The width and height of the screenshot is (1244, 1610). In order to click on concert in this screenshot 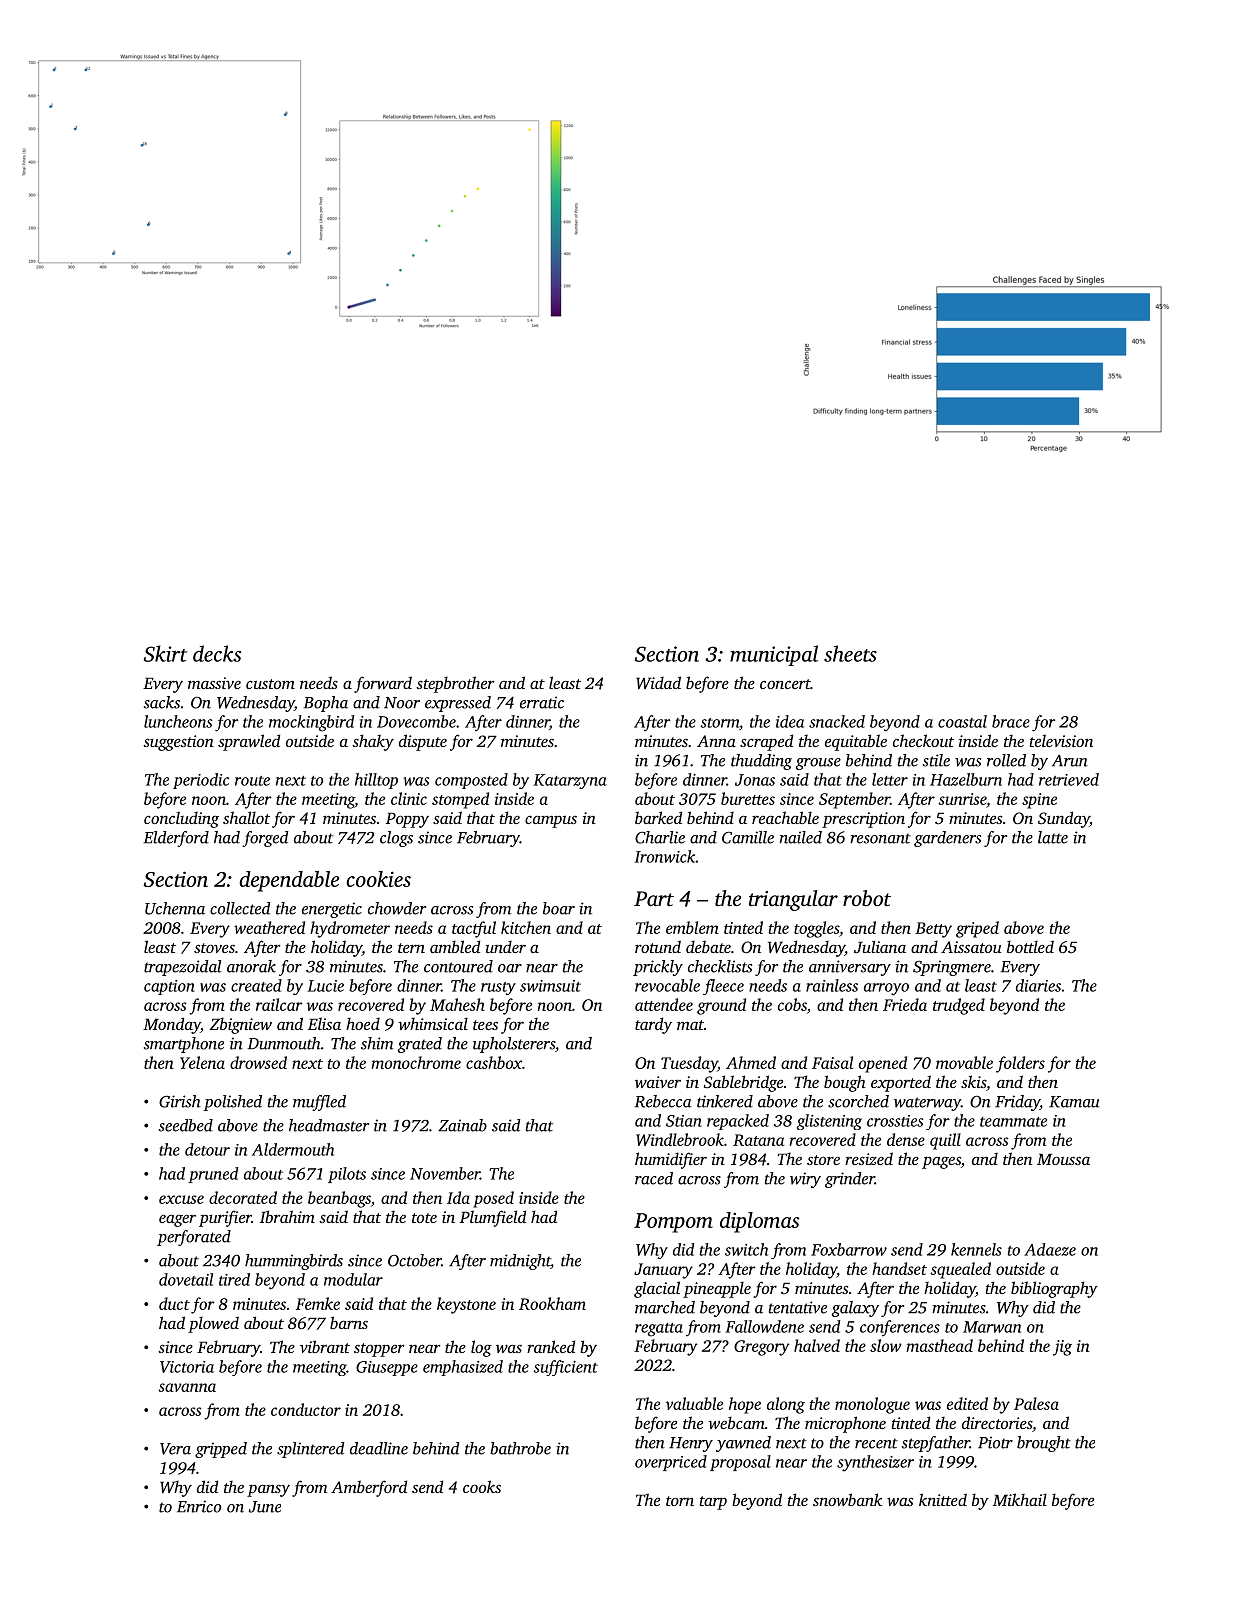, I will do `click(785, 684)`.
